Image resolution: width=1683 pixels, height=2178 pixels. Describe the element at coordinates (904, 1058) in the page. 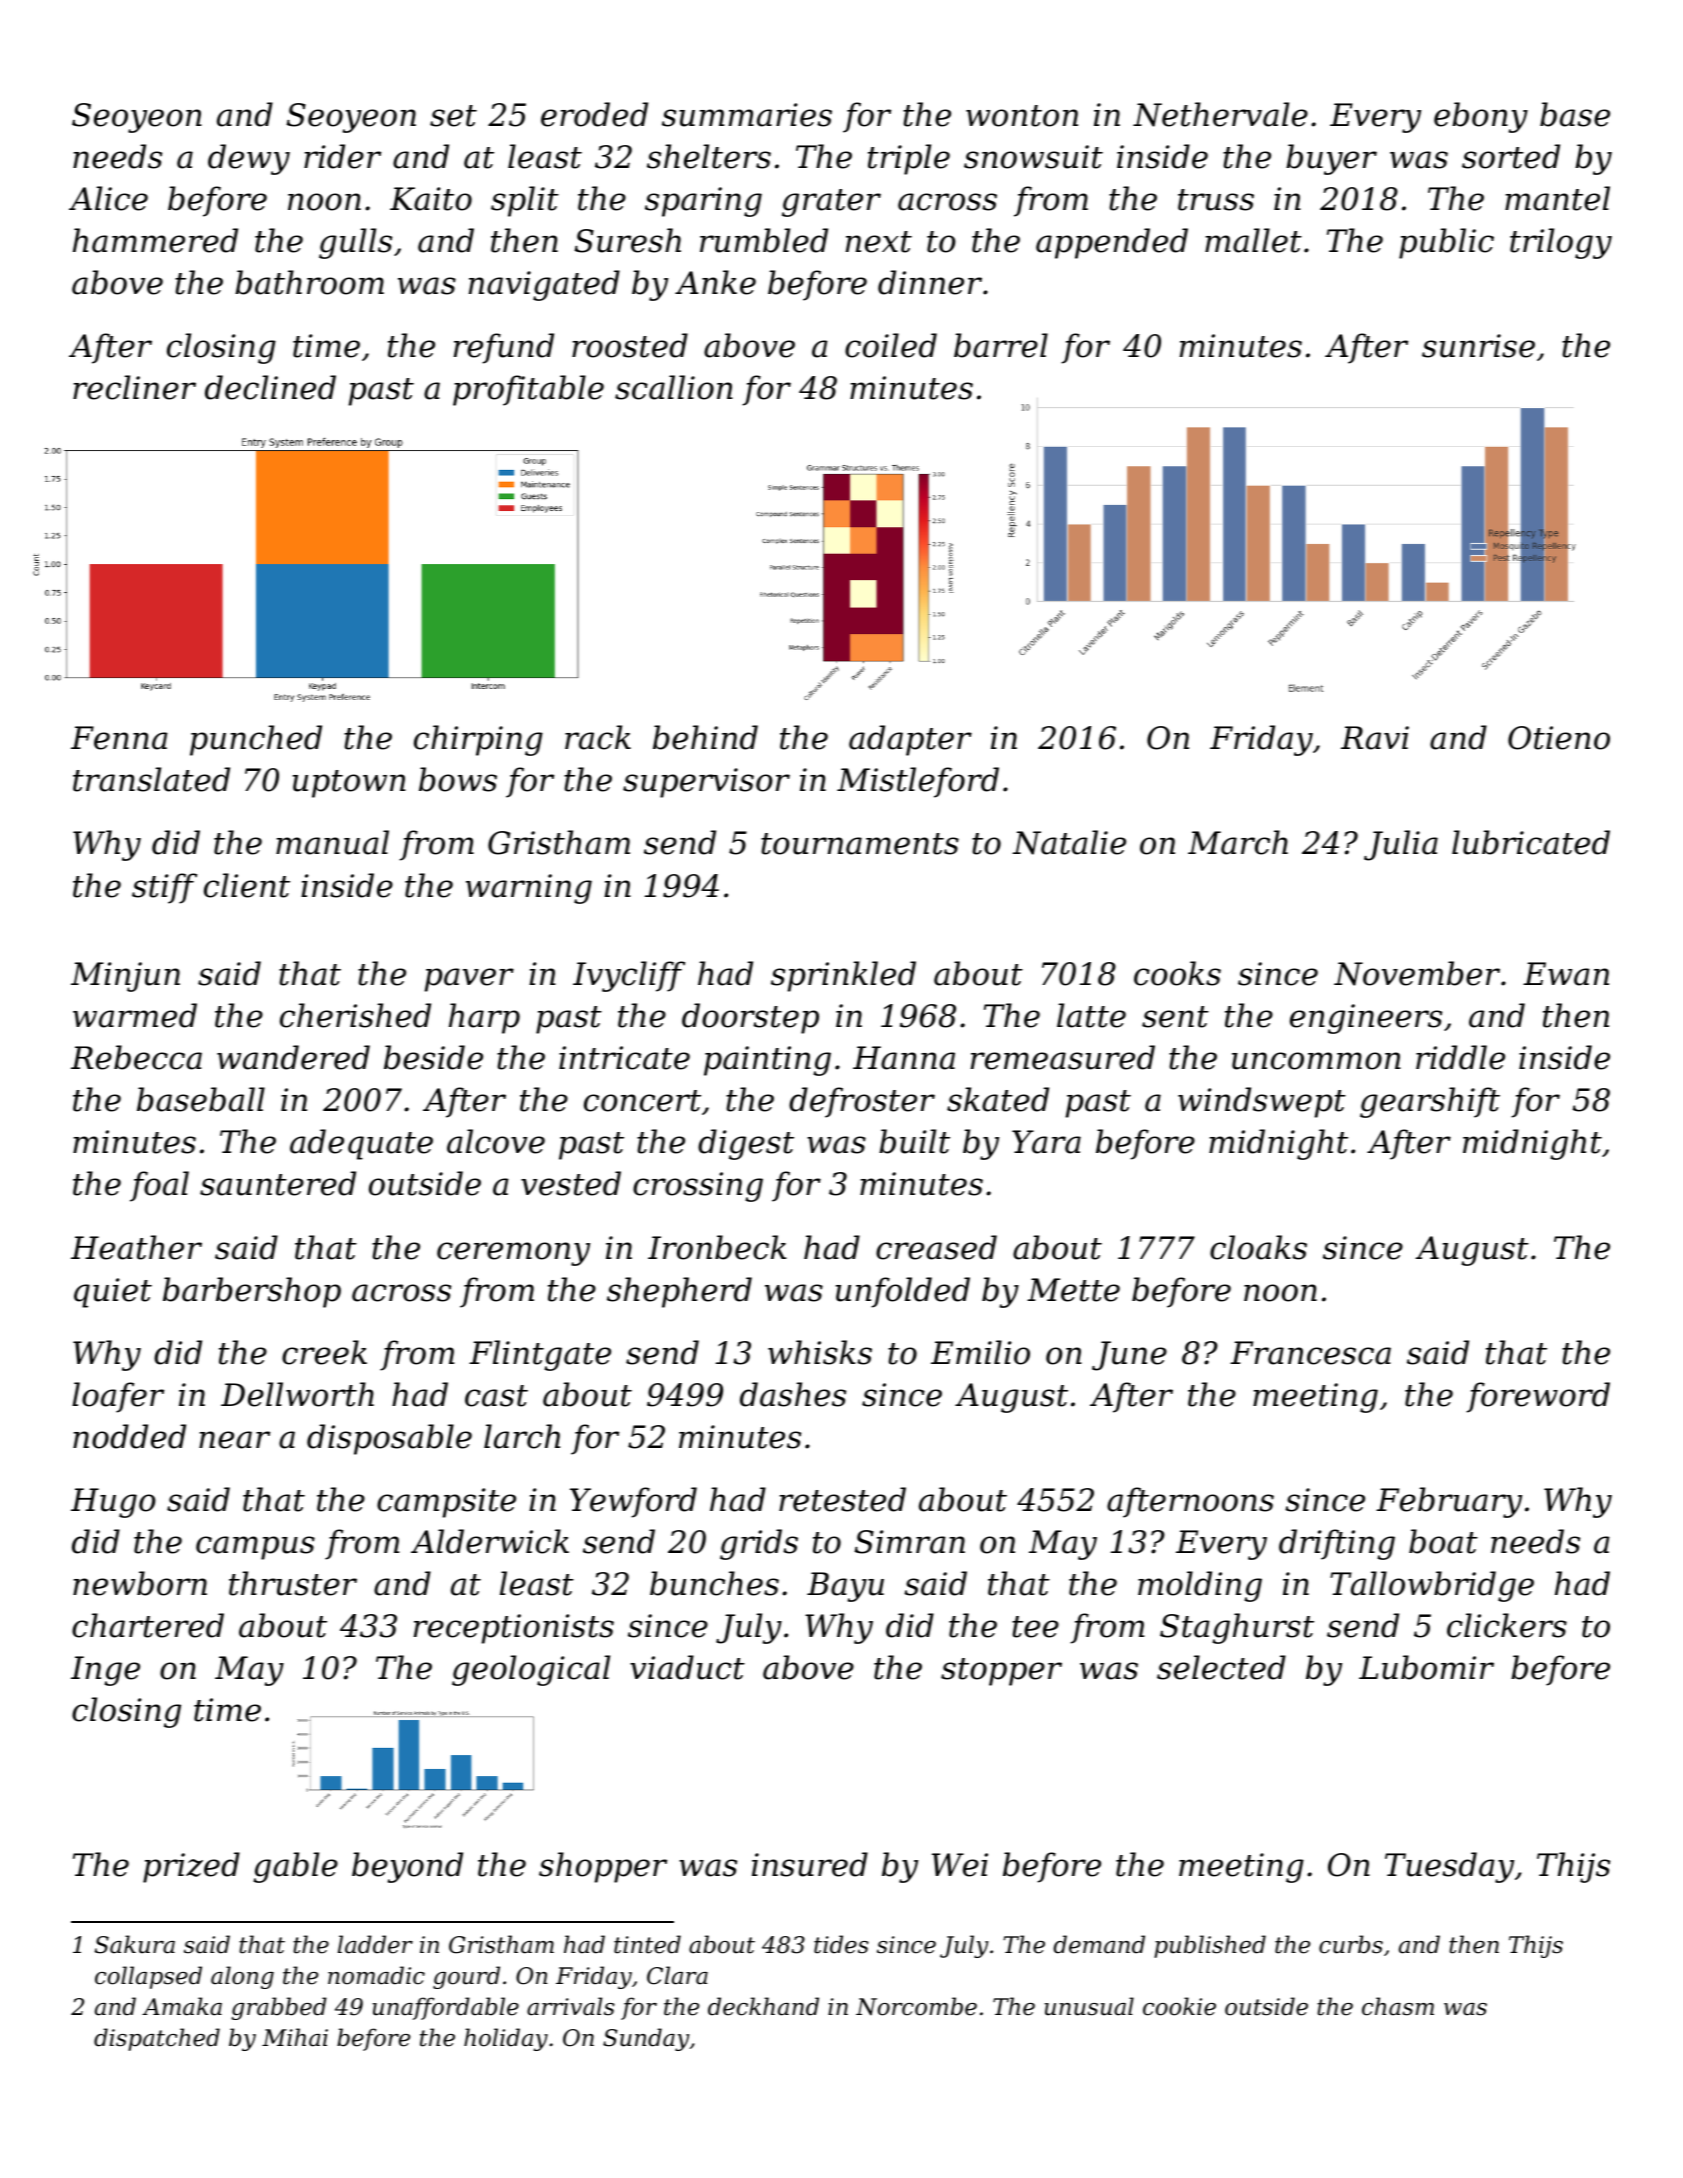

I see `Hanna` at that location.
